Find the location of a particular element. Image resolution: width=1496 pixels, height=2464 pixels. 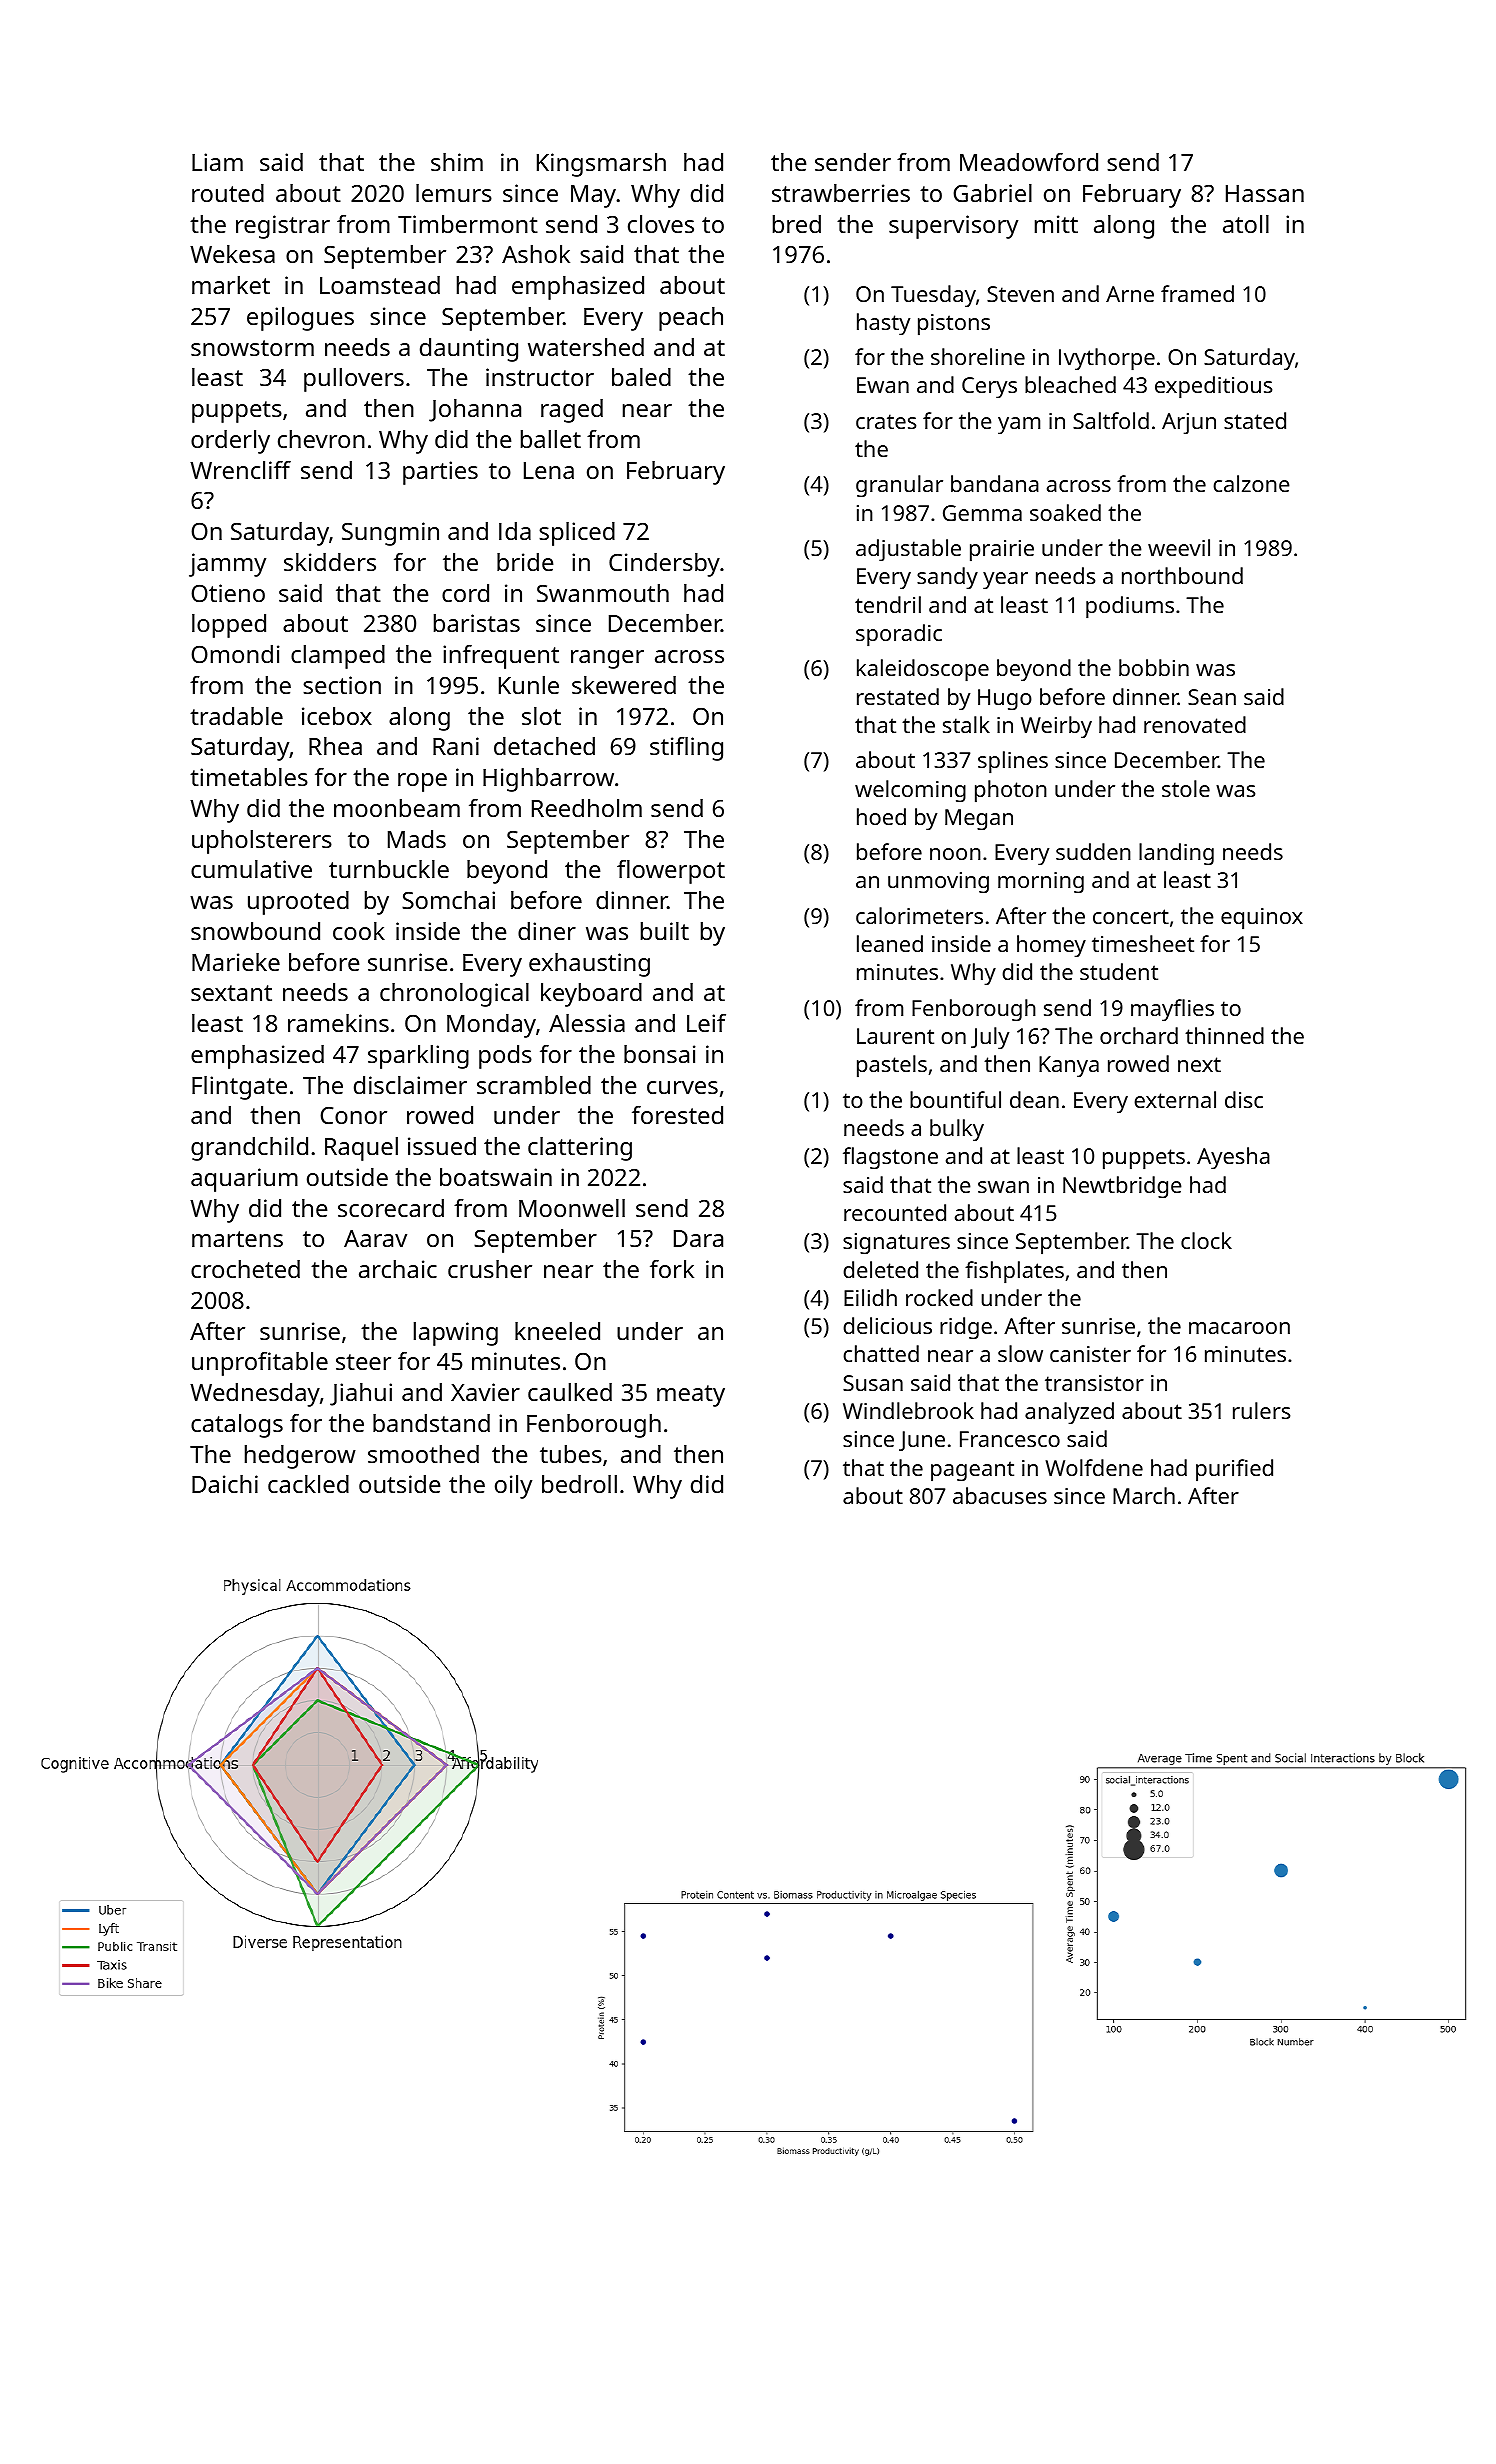

snowstorm is located at coordinates (252, 348).
